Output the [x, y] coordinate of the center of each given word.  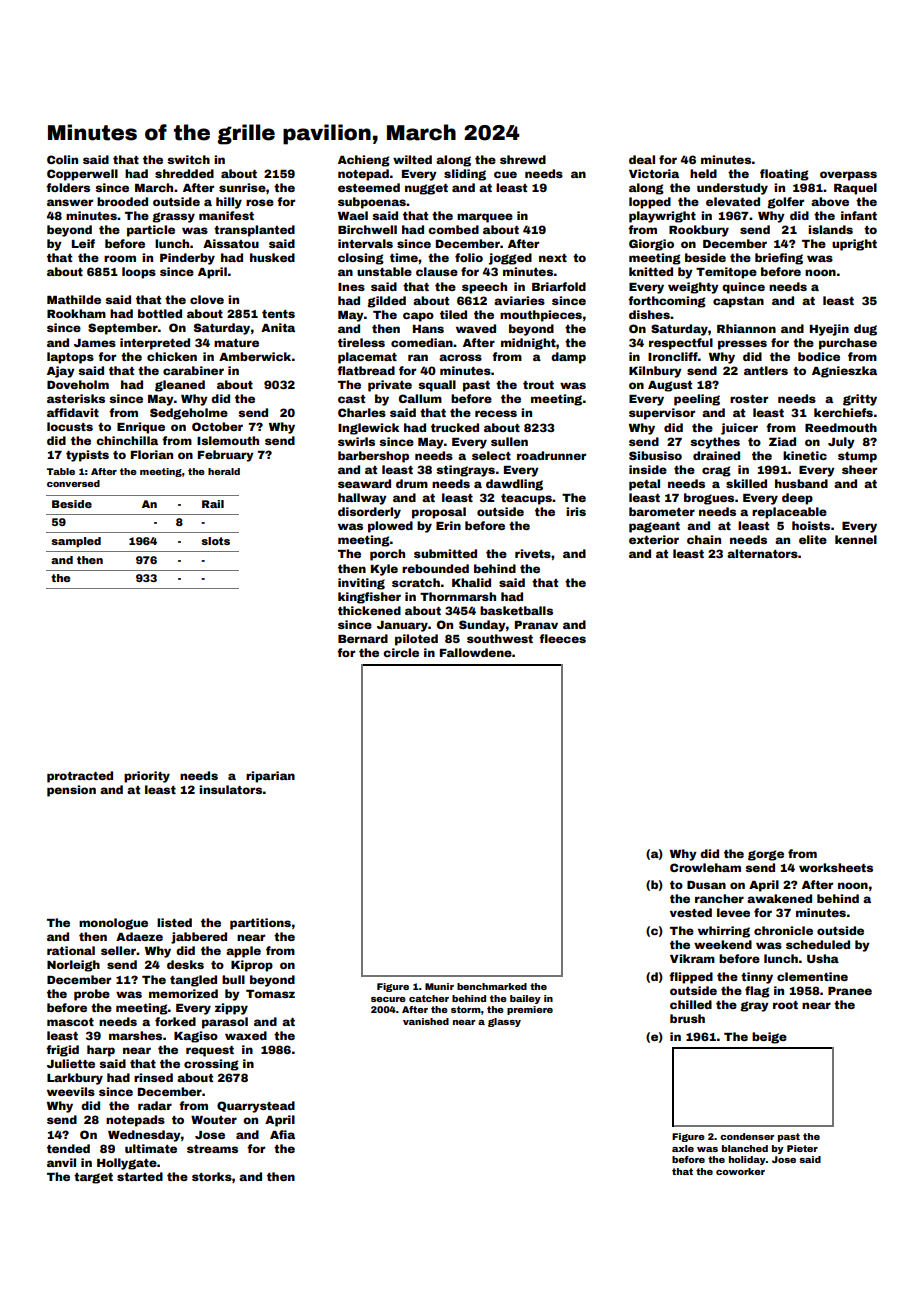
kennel [856, 539]
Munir [439, 986]
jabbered [199, 938]
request [210, 1051]
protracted [80, 777]
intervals [365, 243]
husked [272, 257]
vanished [426, 1021]
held [703, 173]
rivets [533, 553]
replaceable [789, 513]
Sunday [482, 626]
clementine [812, 976]
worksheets [836, 867]
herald [224, 471]
